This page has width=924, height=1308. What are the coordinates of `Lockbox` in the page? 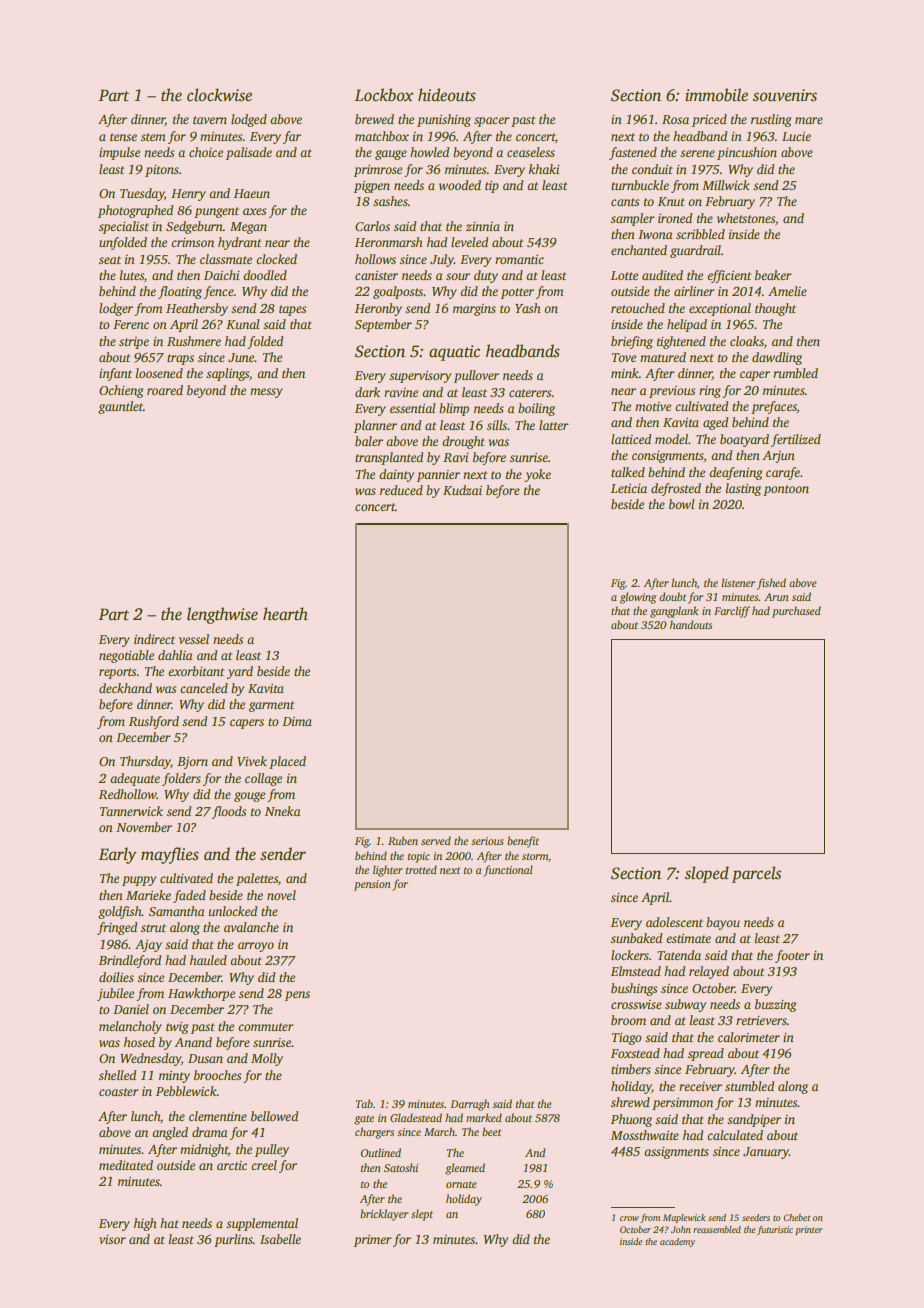 It's located at (384, 95).
